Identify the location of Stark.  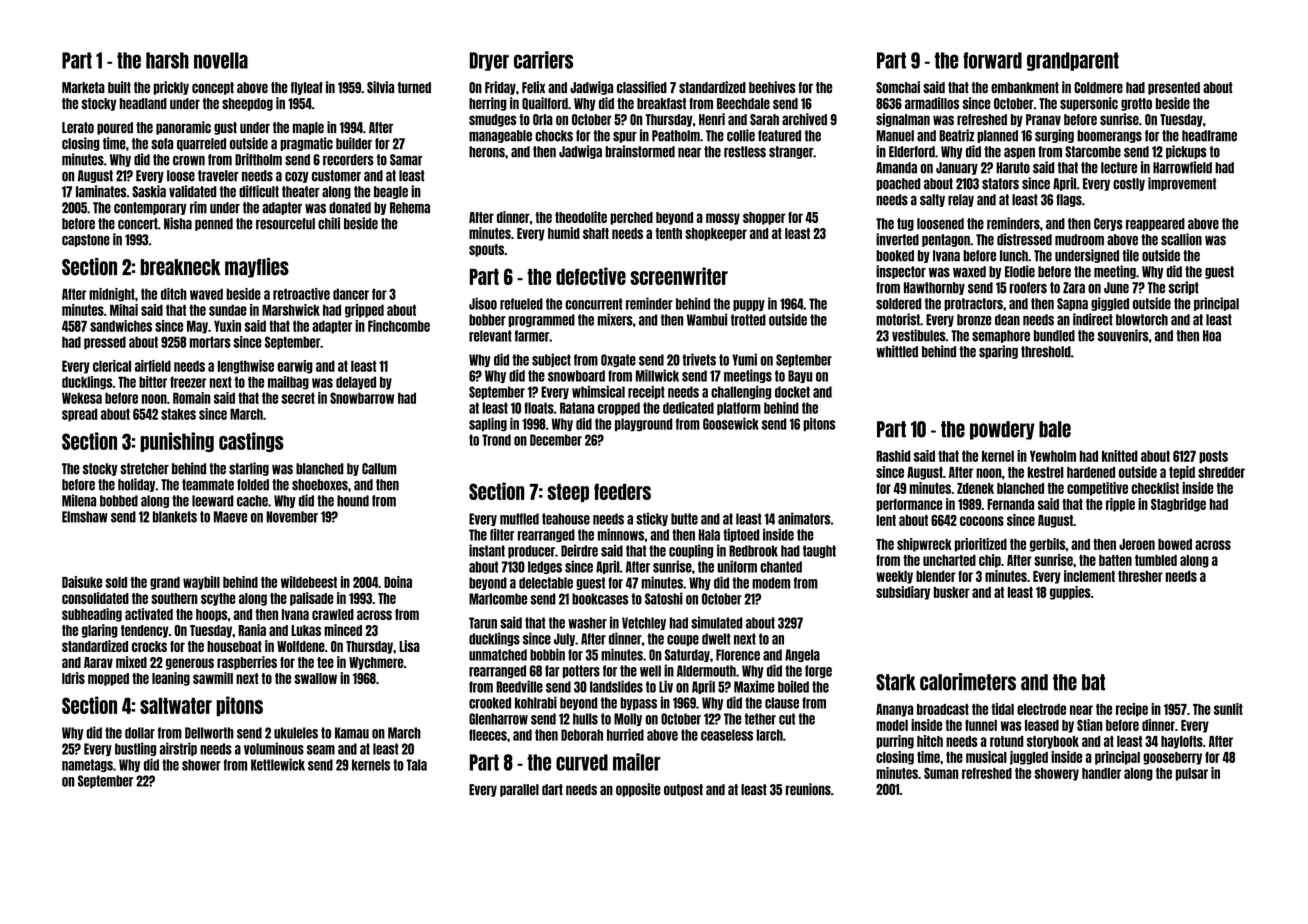
(896, 682).
